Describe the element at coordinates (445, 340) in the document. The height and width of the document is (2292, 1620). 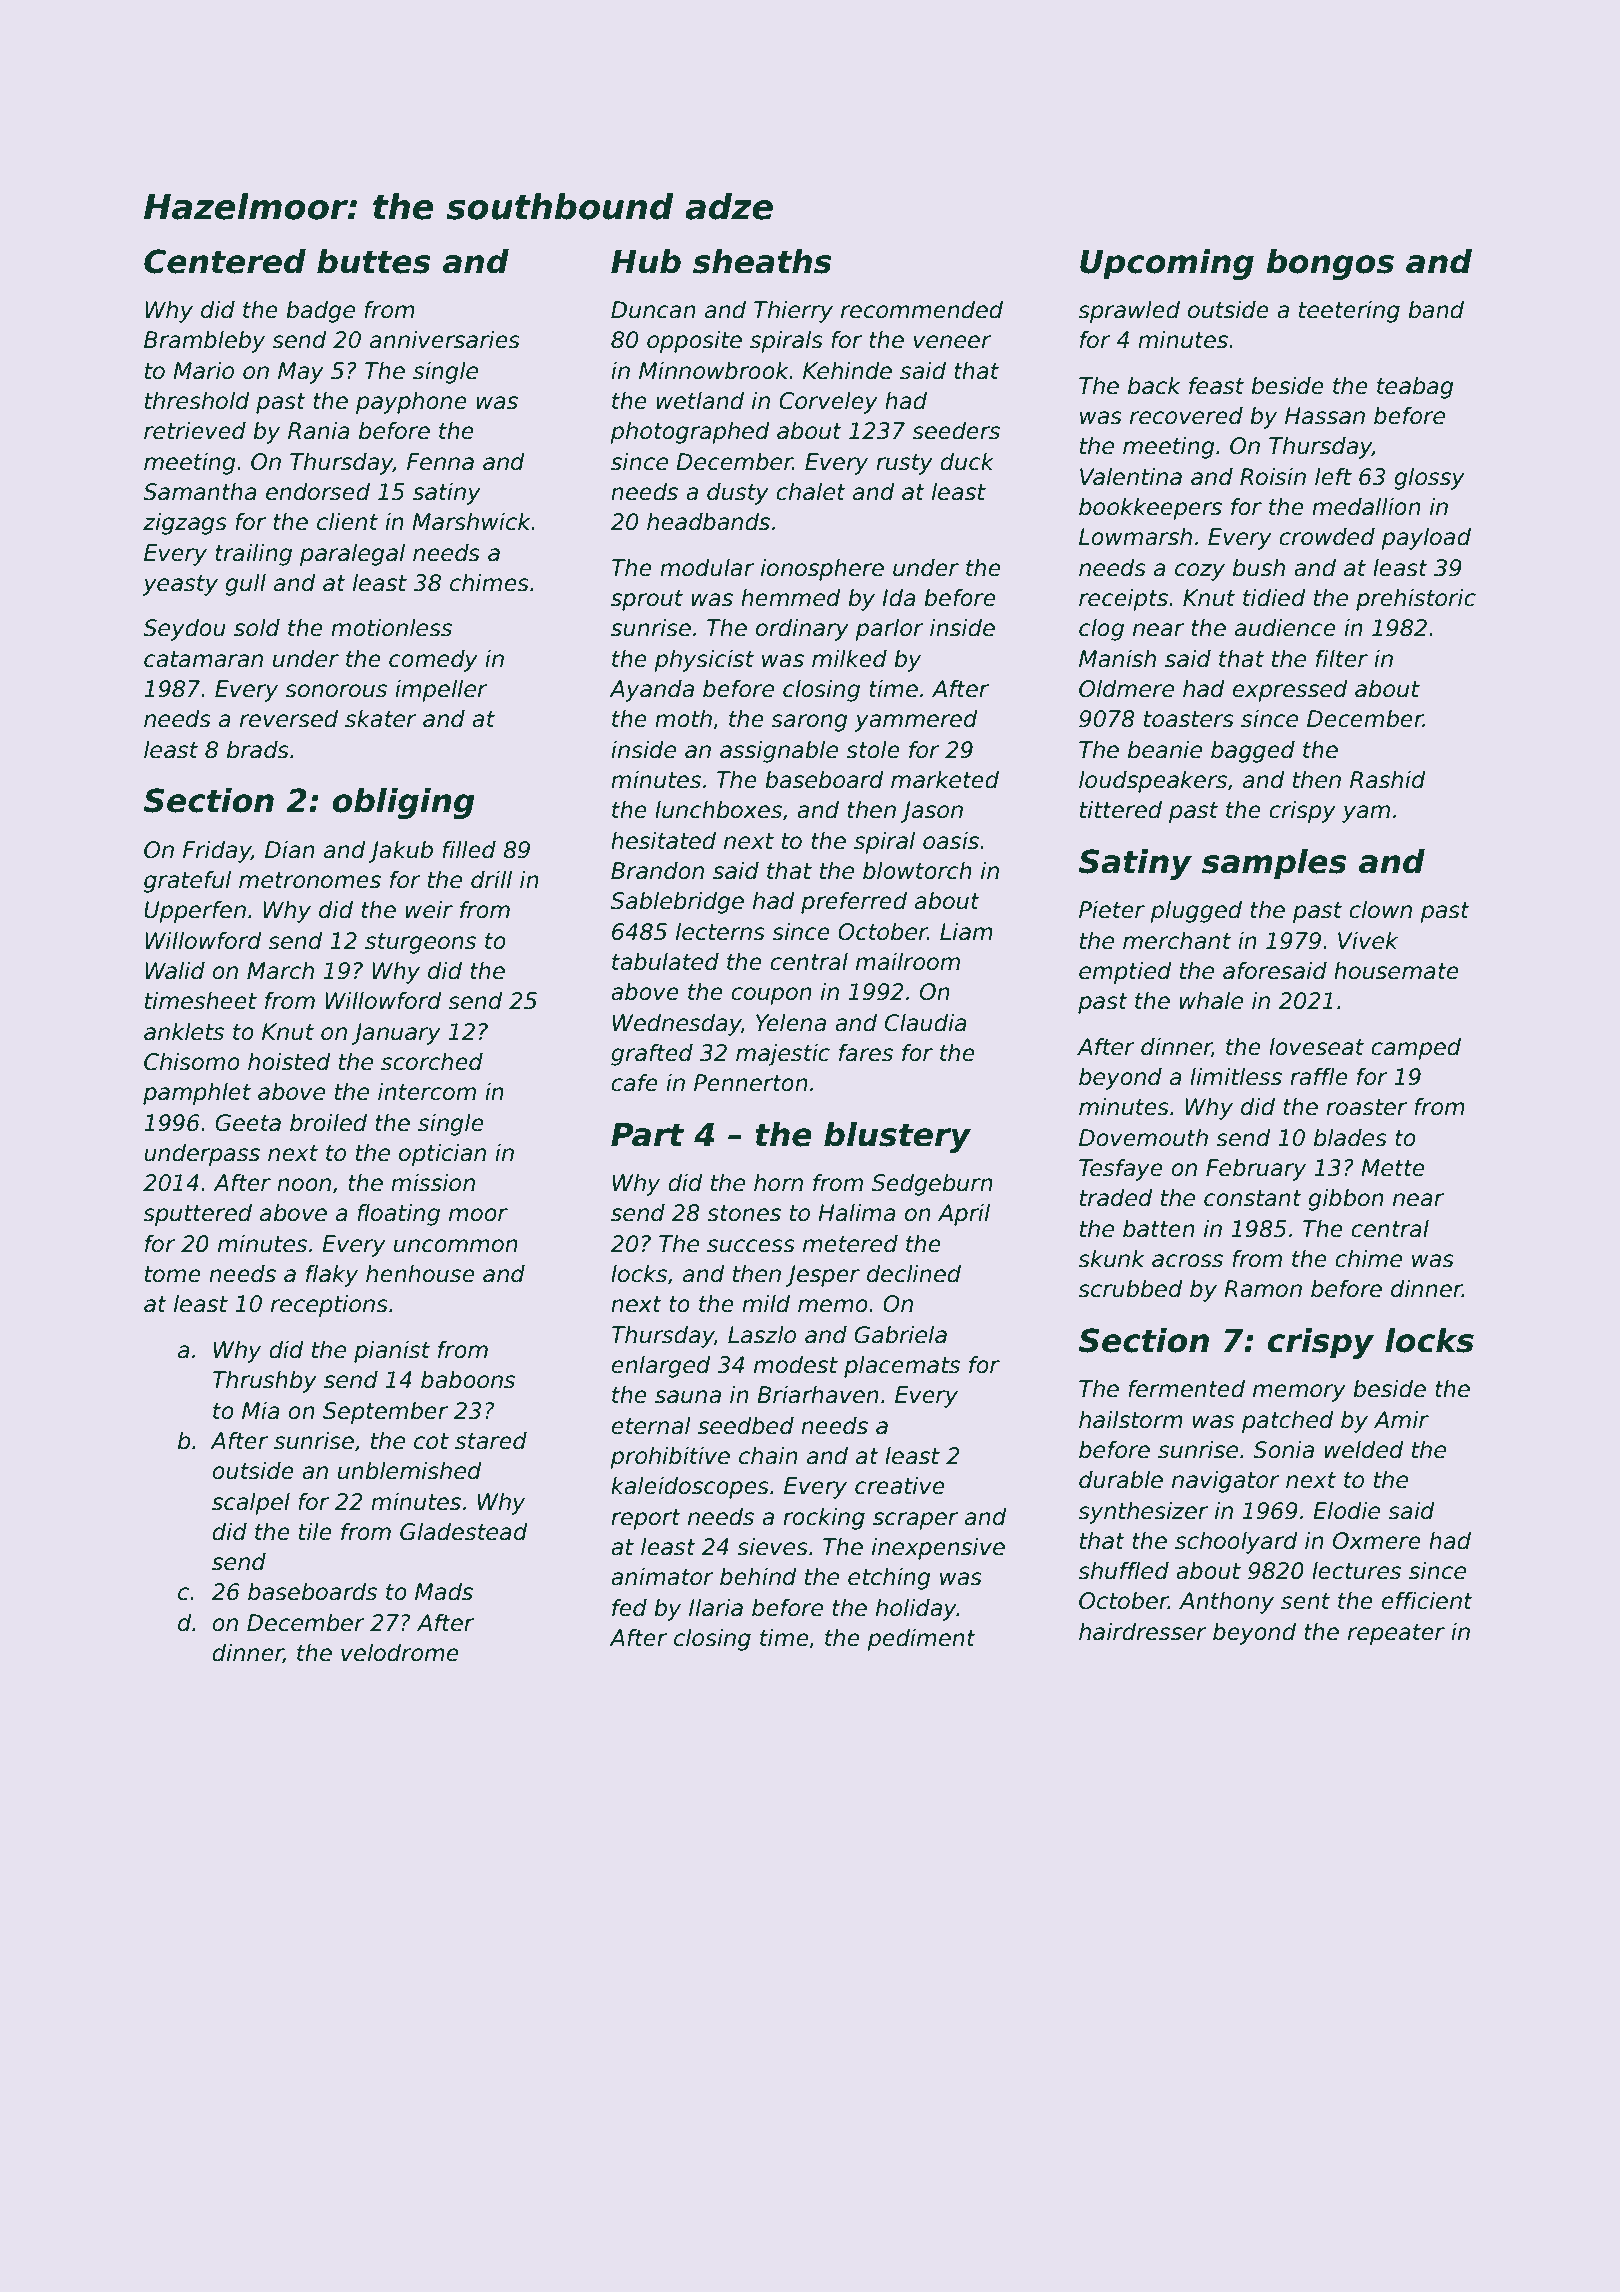
I see `anniversaries` at that location.
